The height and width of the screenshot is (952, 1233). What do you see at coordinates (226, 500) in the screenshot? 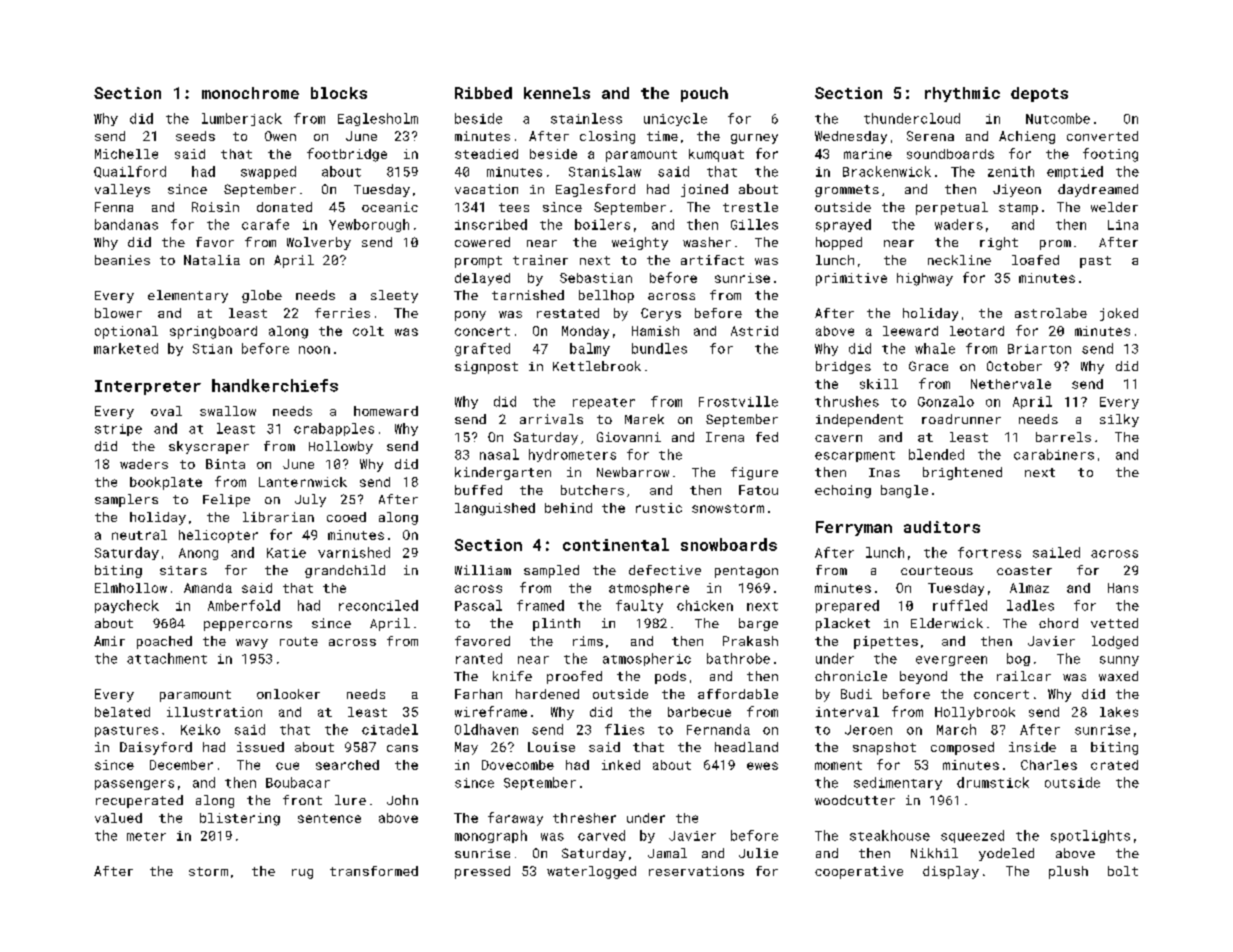
I see `Felipe` at bounding box center [226, 500].
